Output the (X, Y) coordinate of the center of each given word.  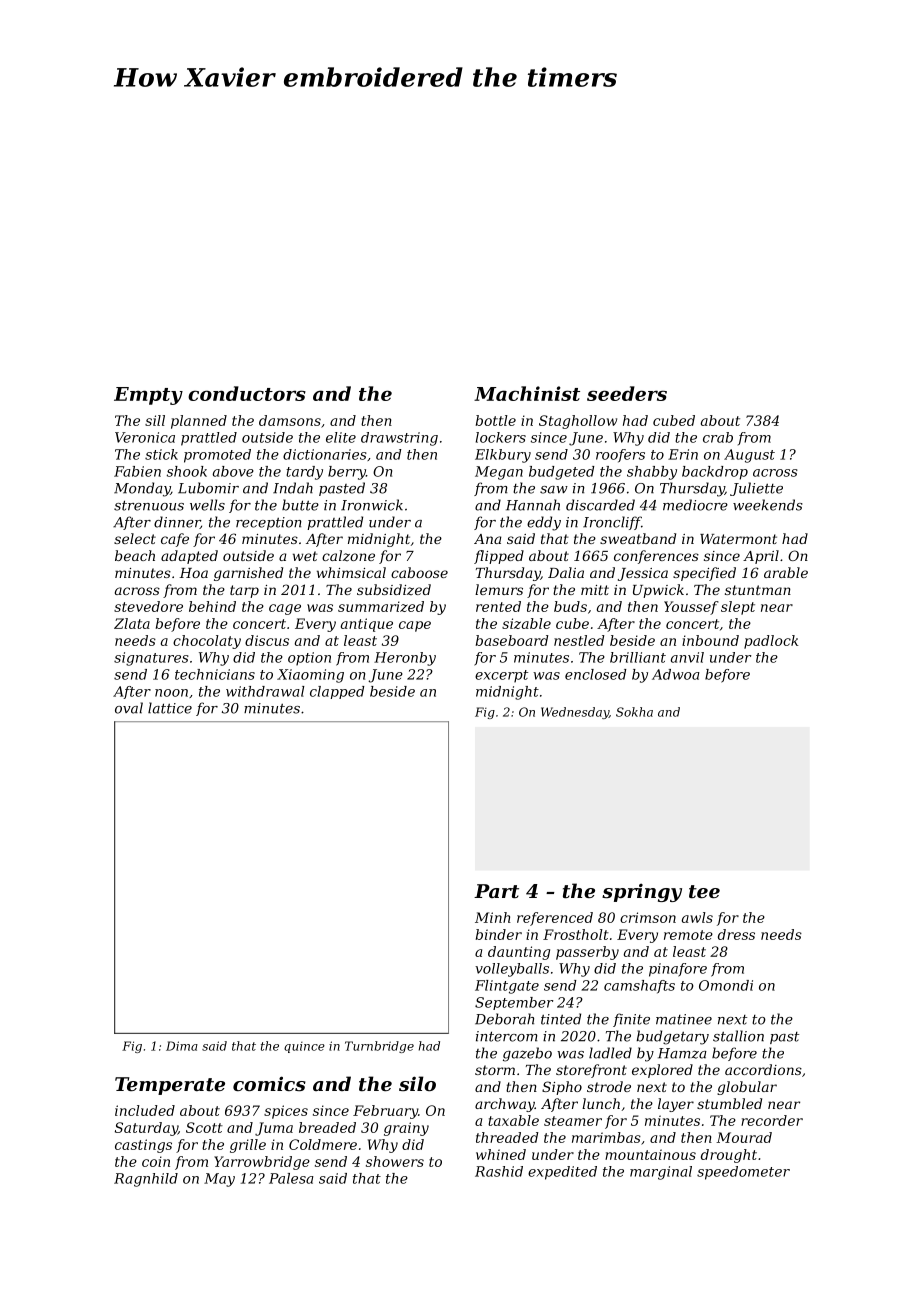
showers (395, 1161)
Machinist (527, 393)
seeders (627, 393)
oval (129, 708)
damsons (290, 420)
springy (642, 892)
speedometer (743, 1173)
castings (143, 1146)
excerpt (501, 676)
